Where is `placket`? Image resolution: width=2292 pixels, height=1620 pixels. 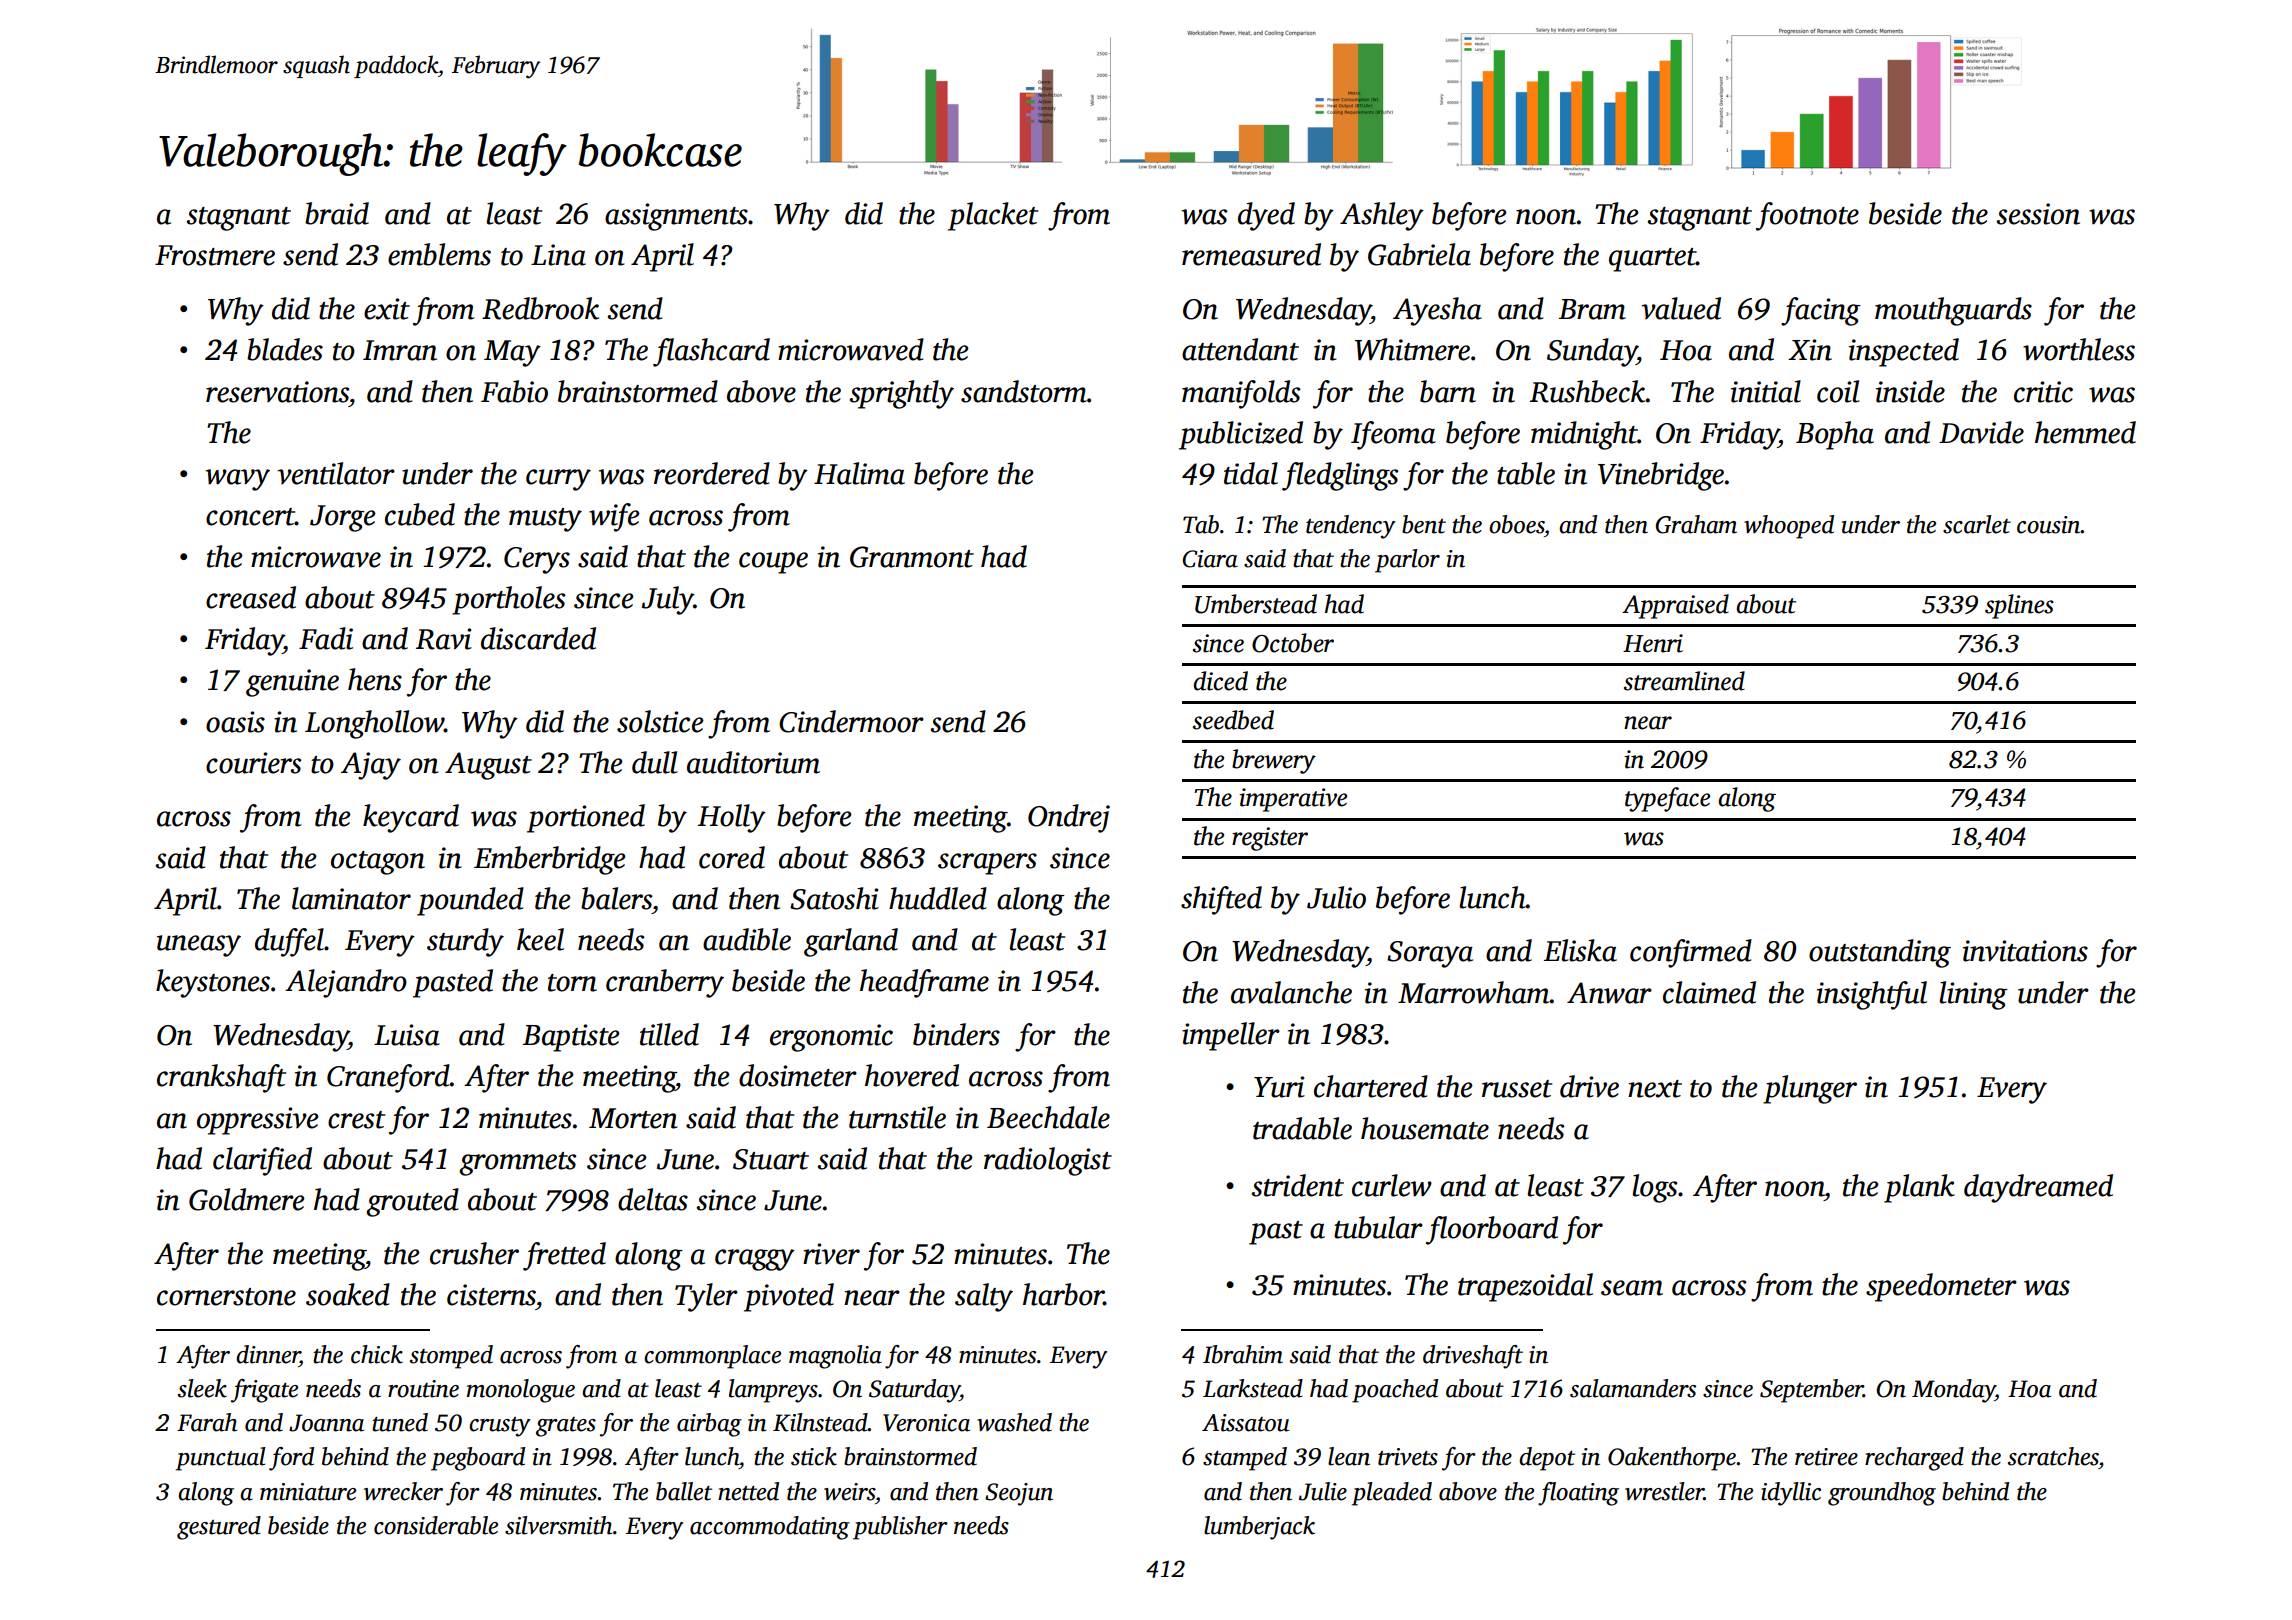
placket is located at coordinates (993, 216).
